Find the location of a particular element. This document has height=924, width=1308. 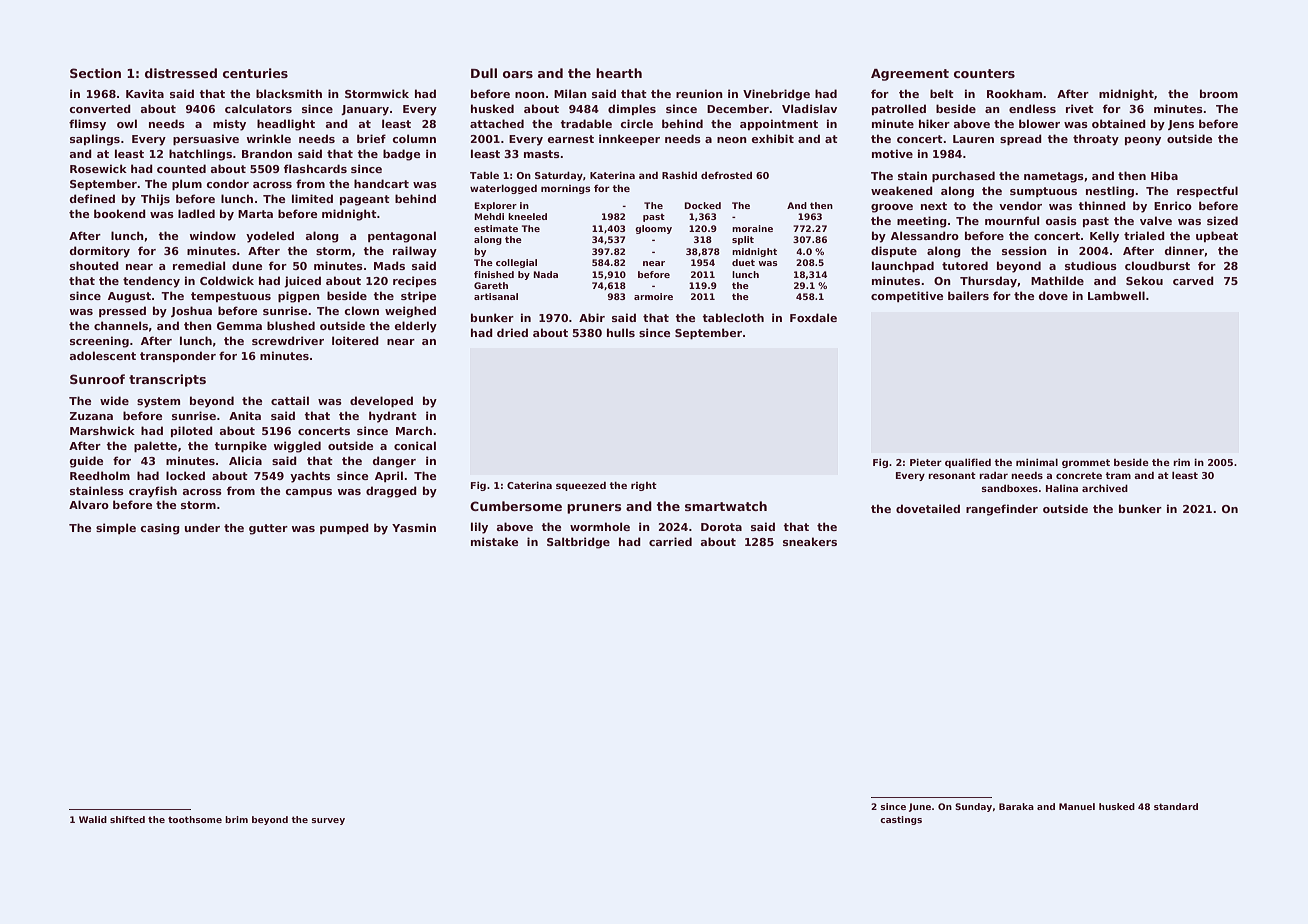

June is located at coordinates (920, 807).
